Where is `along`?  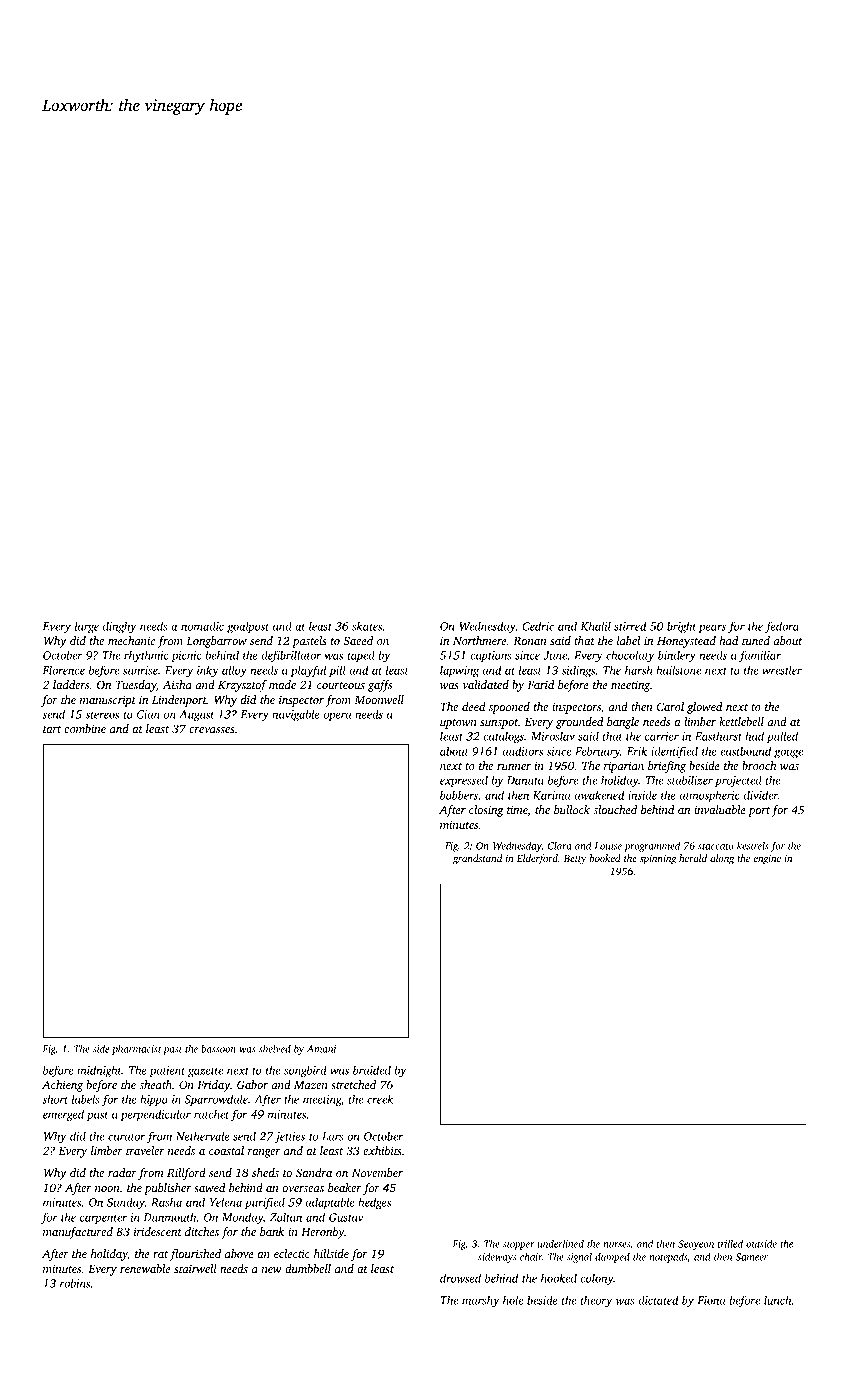
along is located at coordinates (722, 859).
